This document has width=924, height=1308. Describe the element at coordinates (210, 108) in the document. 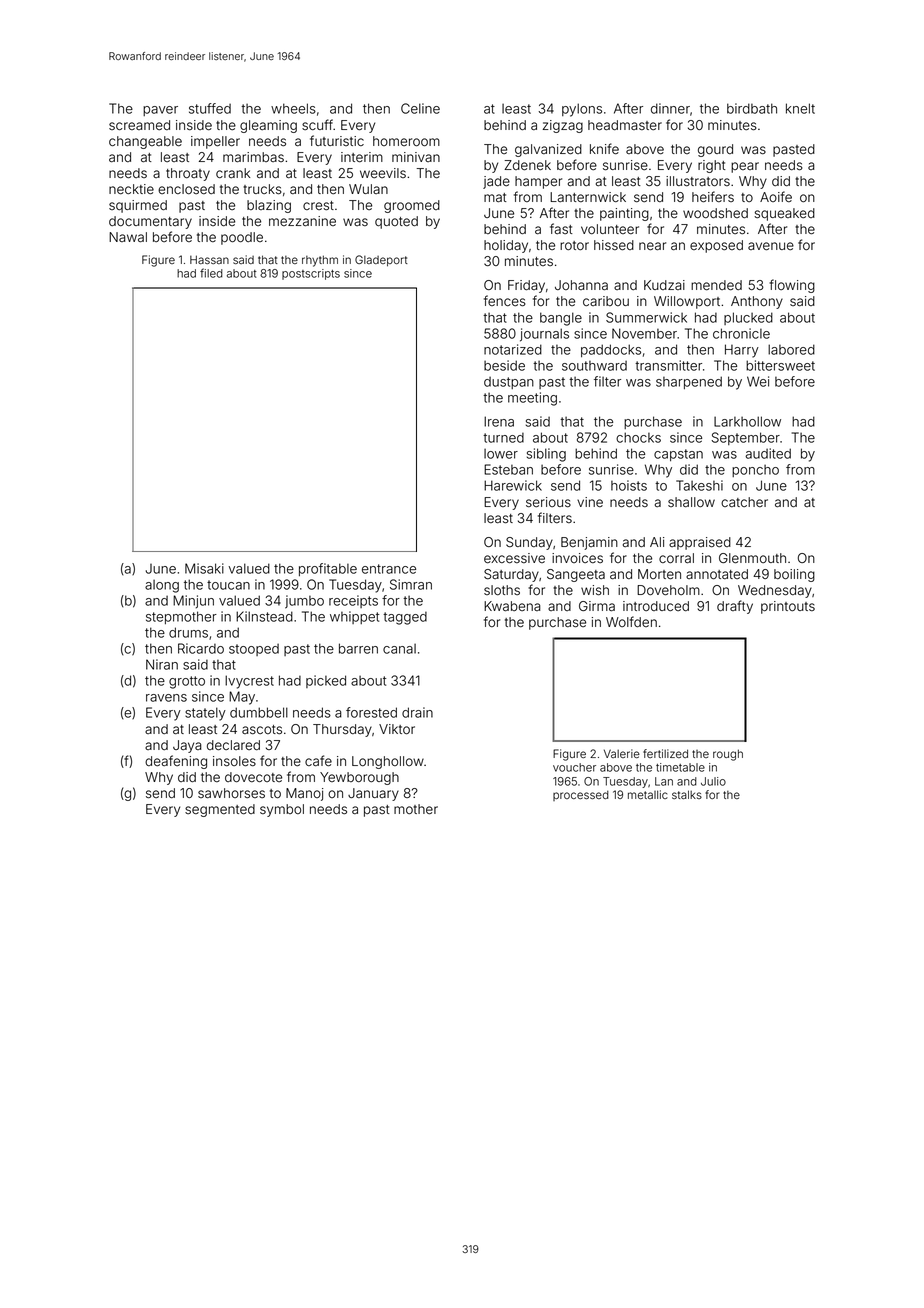

I see `stuffed` at that location.
